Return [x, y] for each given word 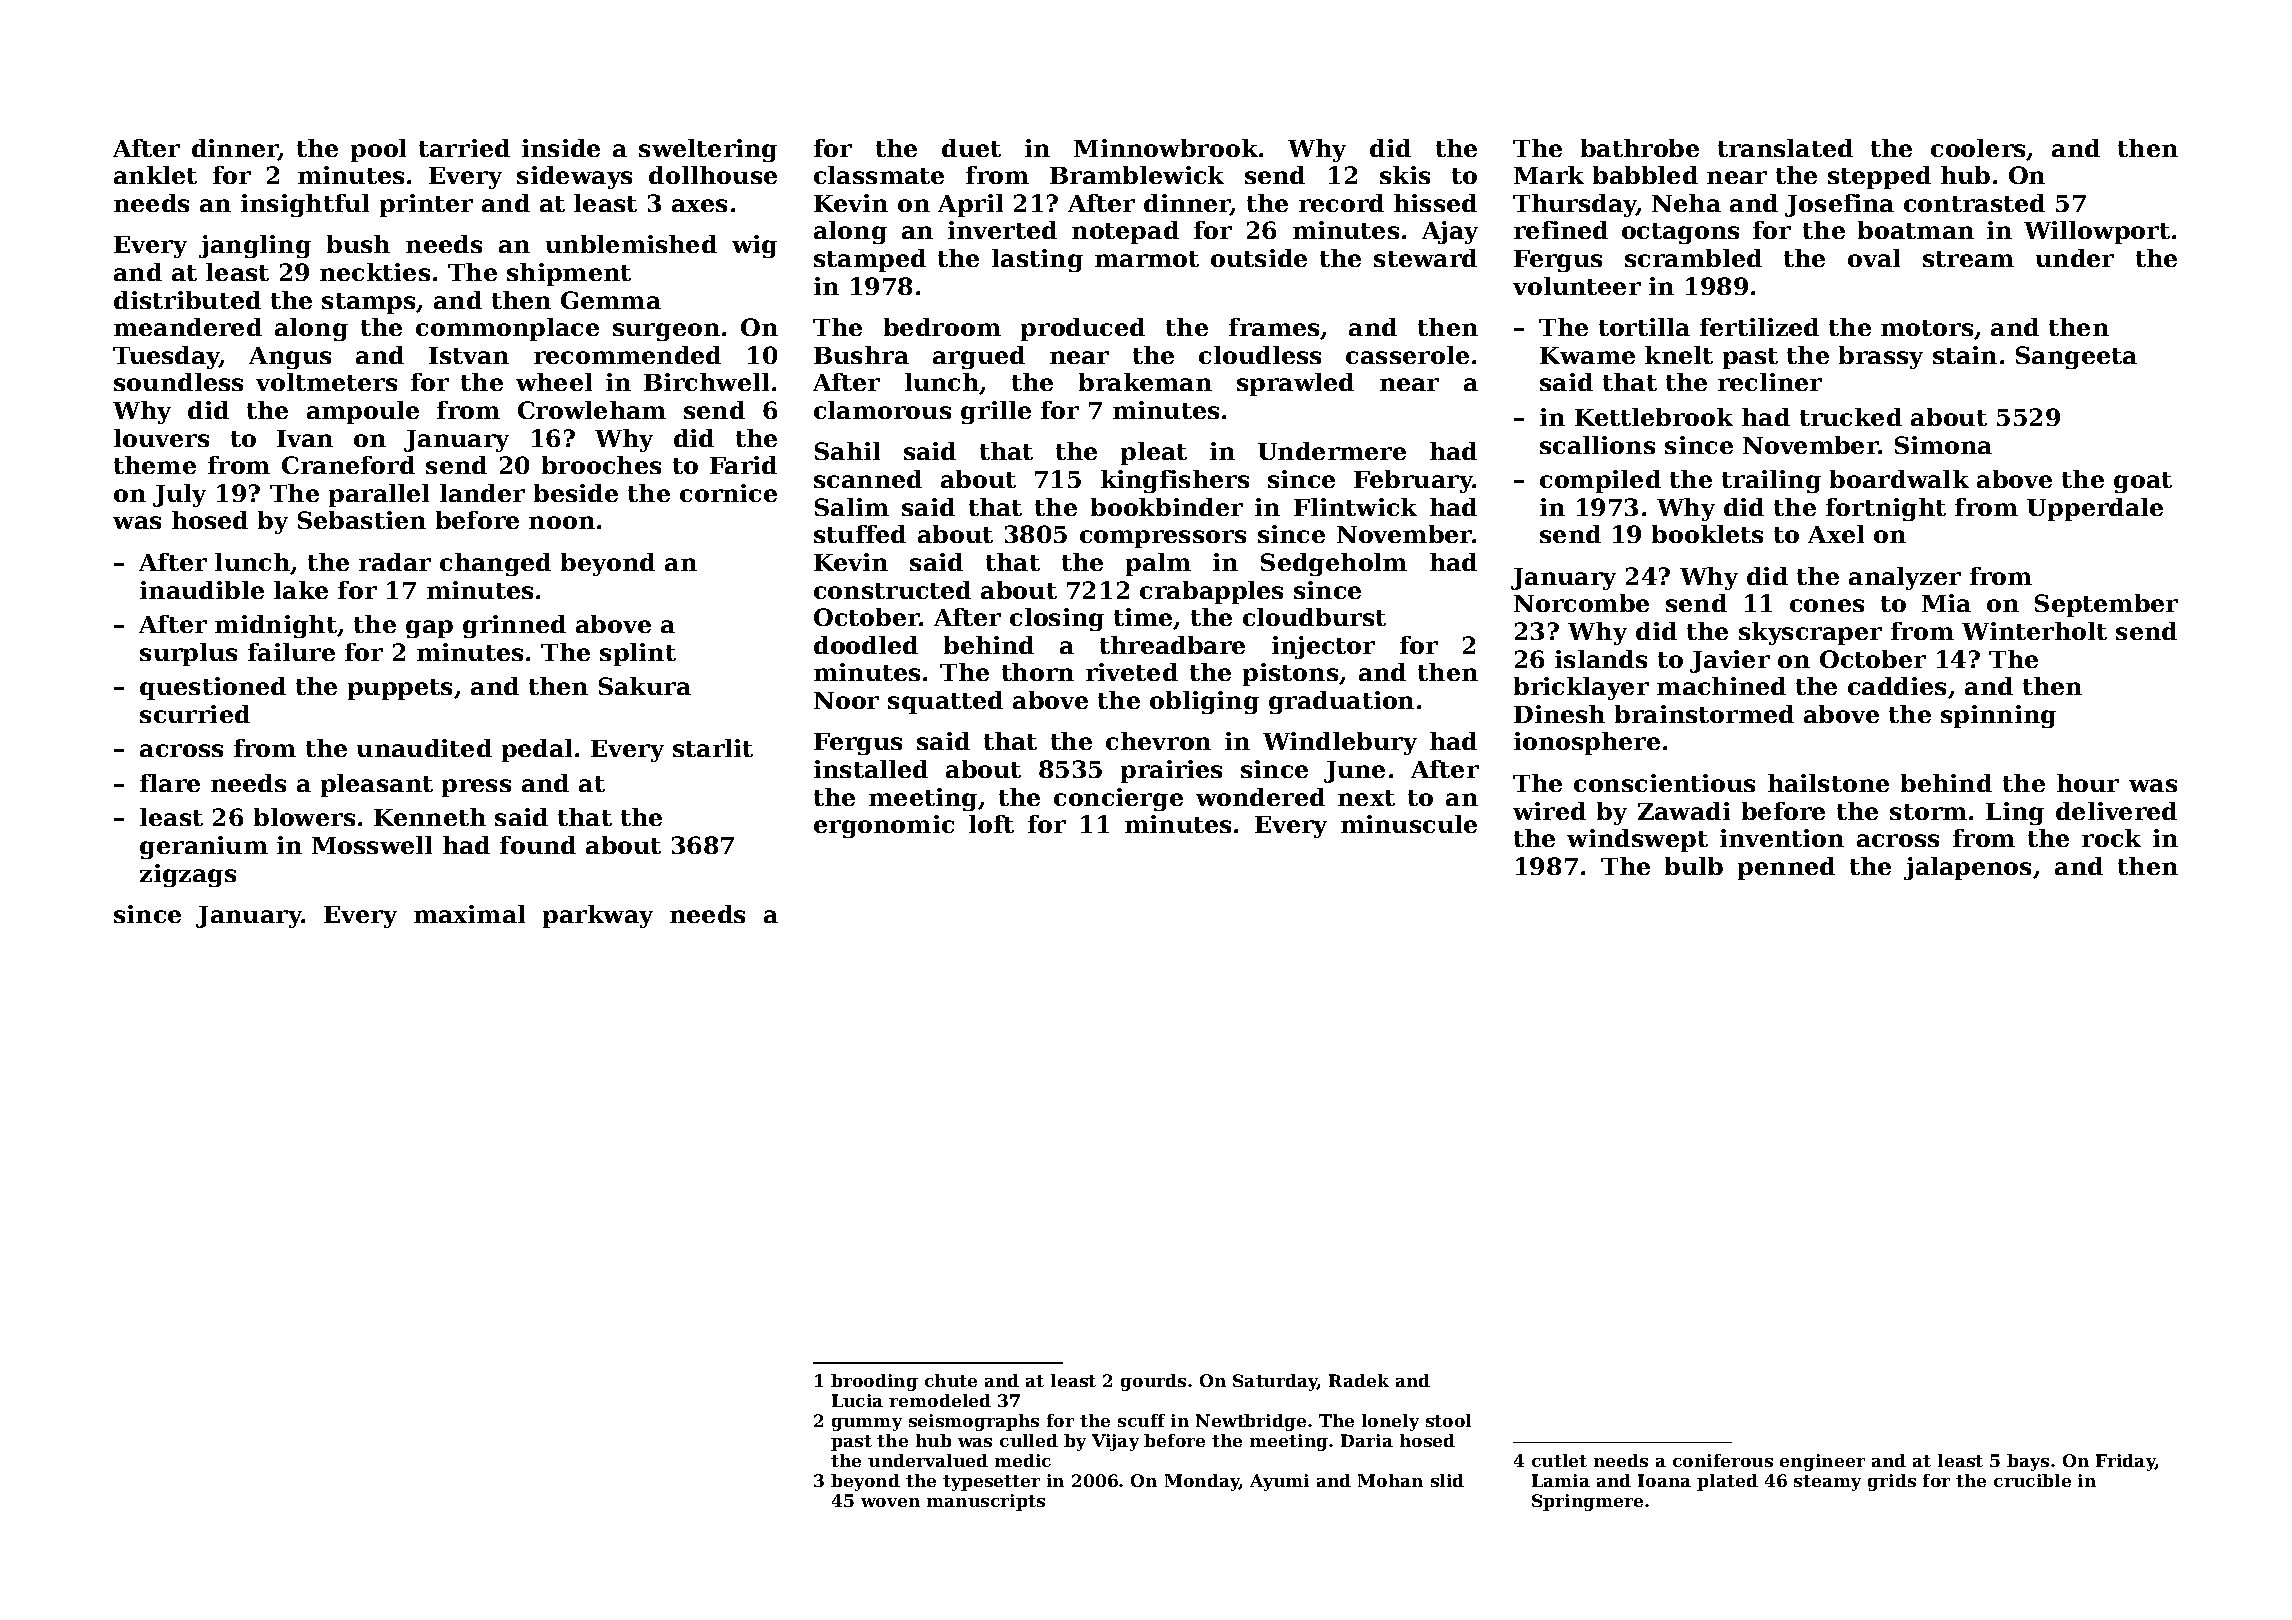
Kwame [1587, 355]
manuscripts [986, 1502]
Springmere [1587, 1502]
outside [1259, 258]
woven [890, 1502]
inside [561, 148]
